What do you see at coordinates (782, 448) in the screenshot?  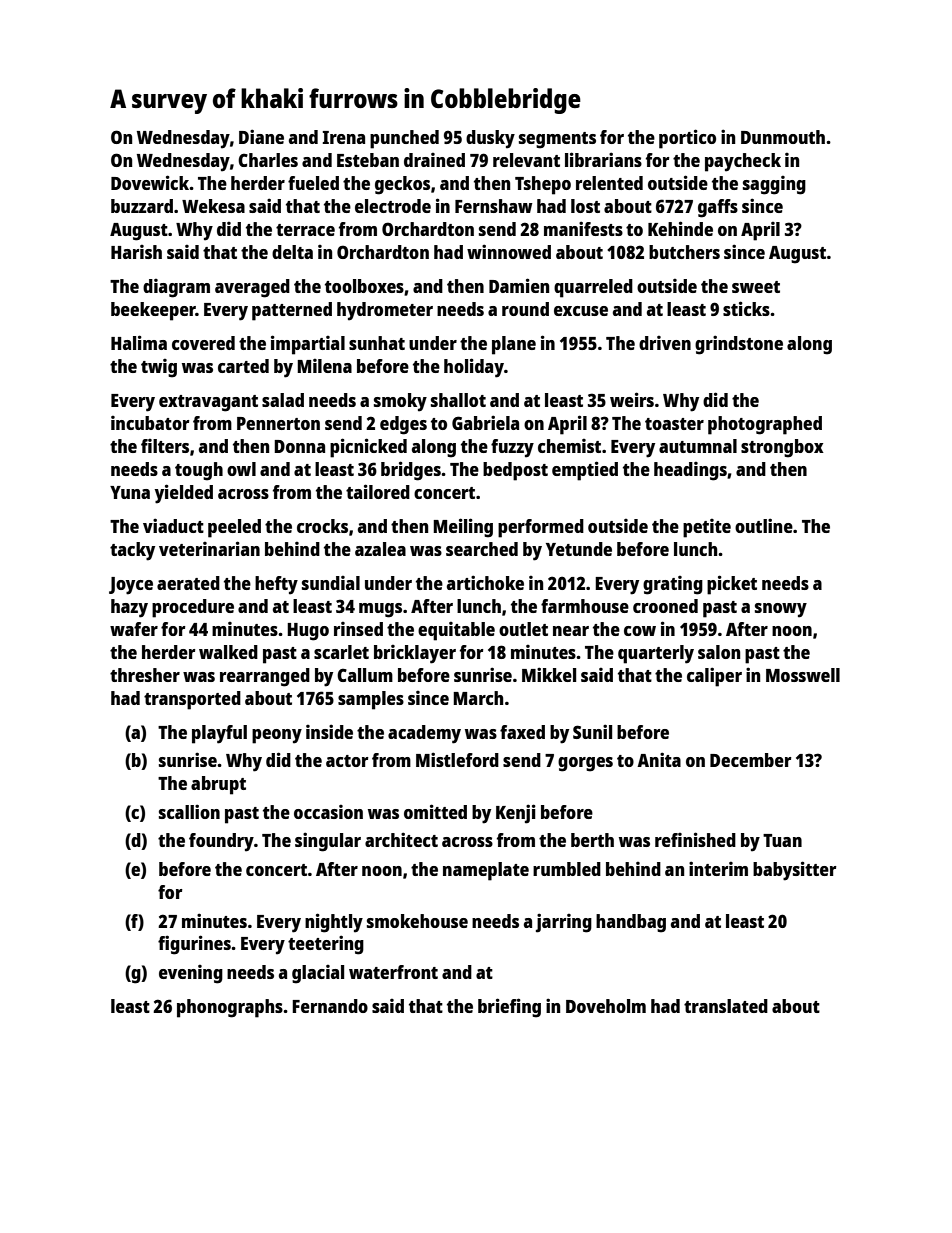 I see `strongbox` at bounding box center [782, 448].
